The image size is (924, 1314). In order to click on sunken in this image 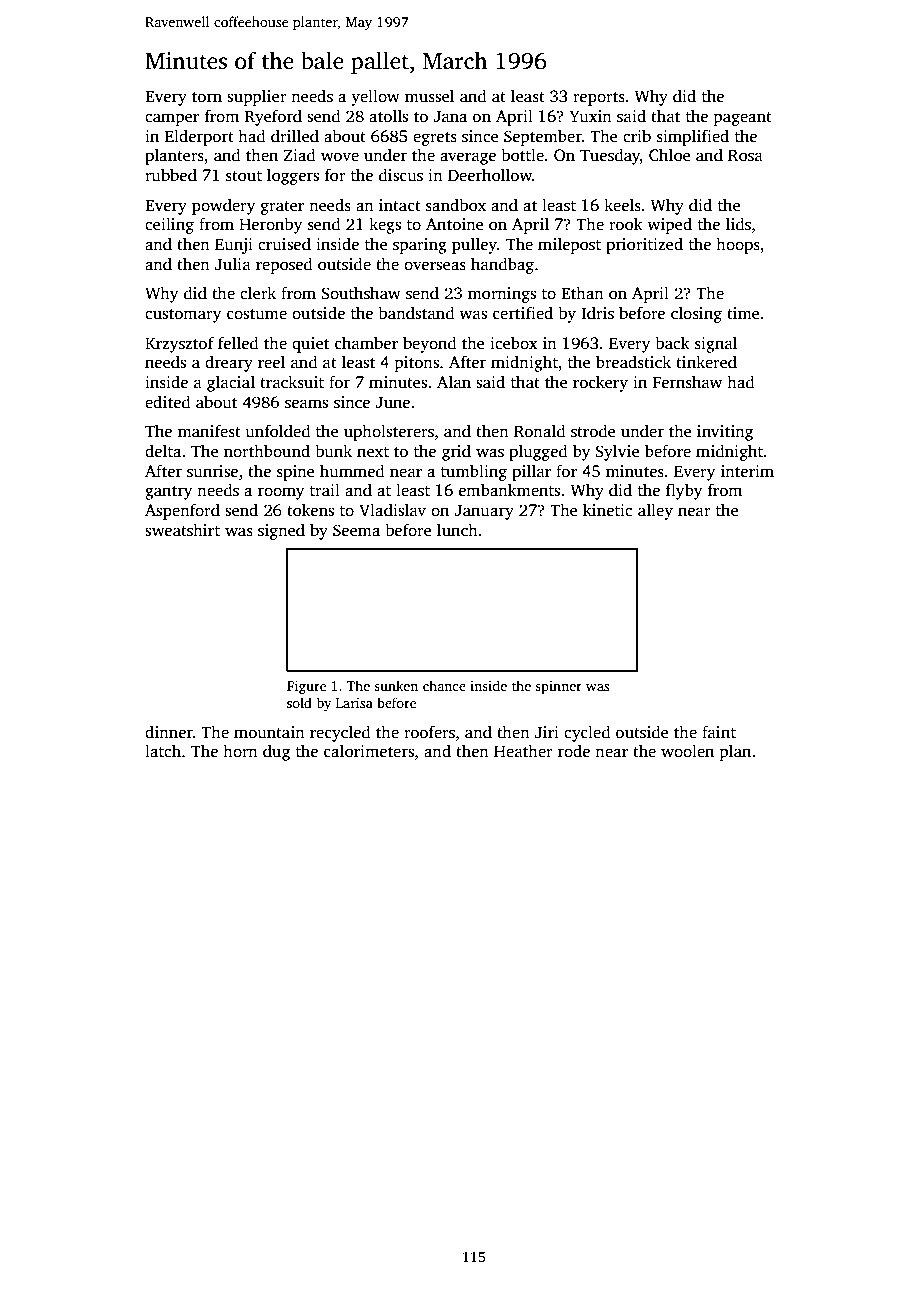, I will do `click(396, 685)`.
